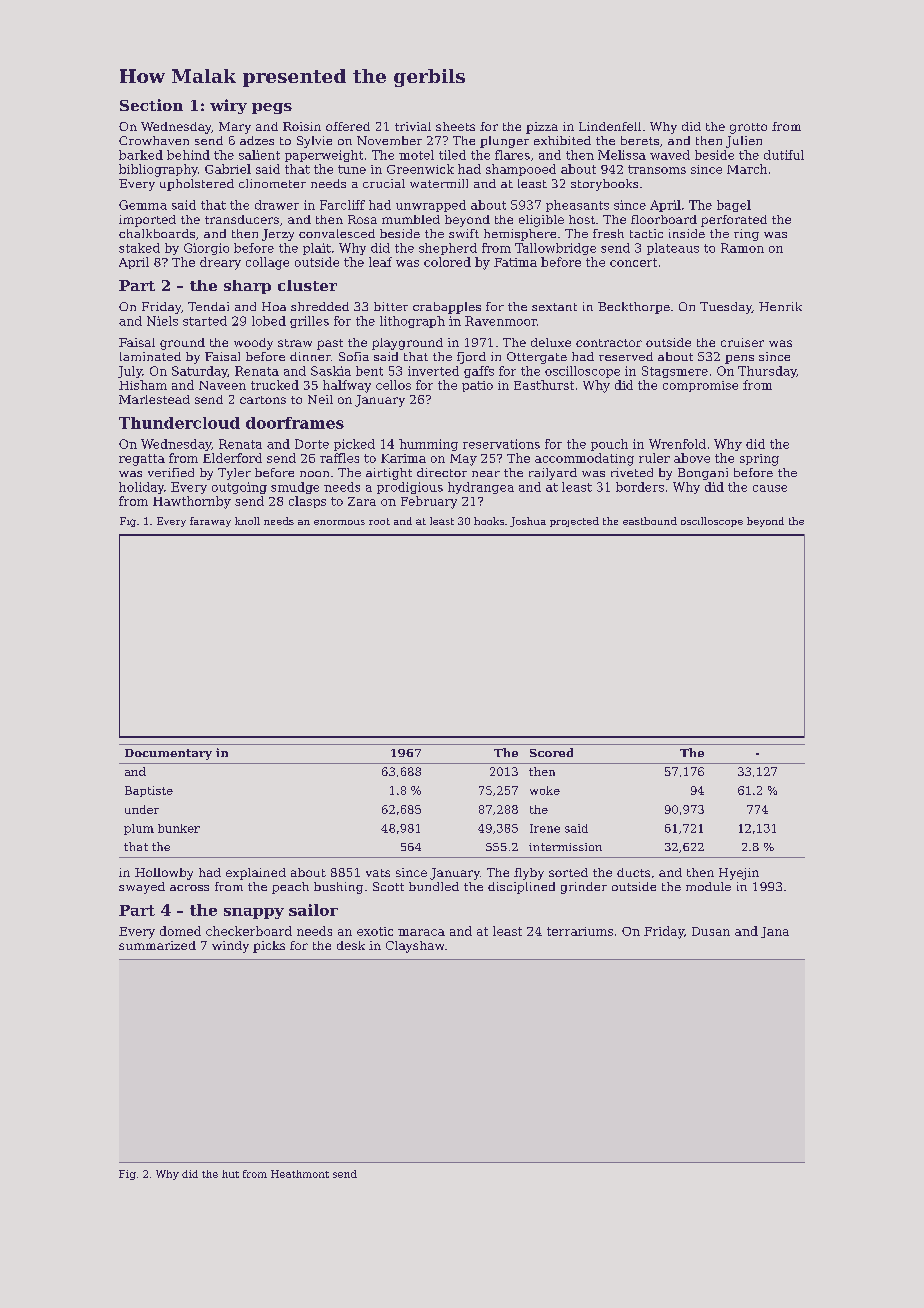 Image resolution: width=924 pixels, height=1308 pixels. I want to click on Scored, so click(551, 752).
